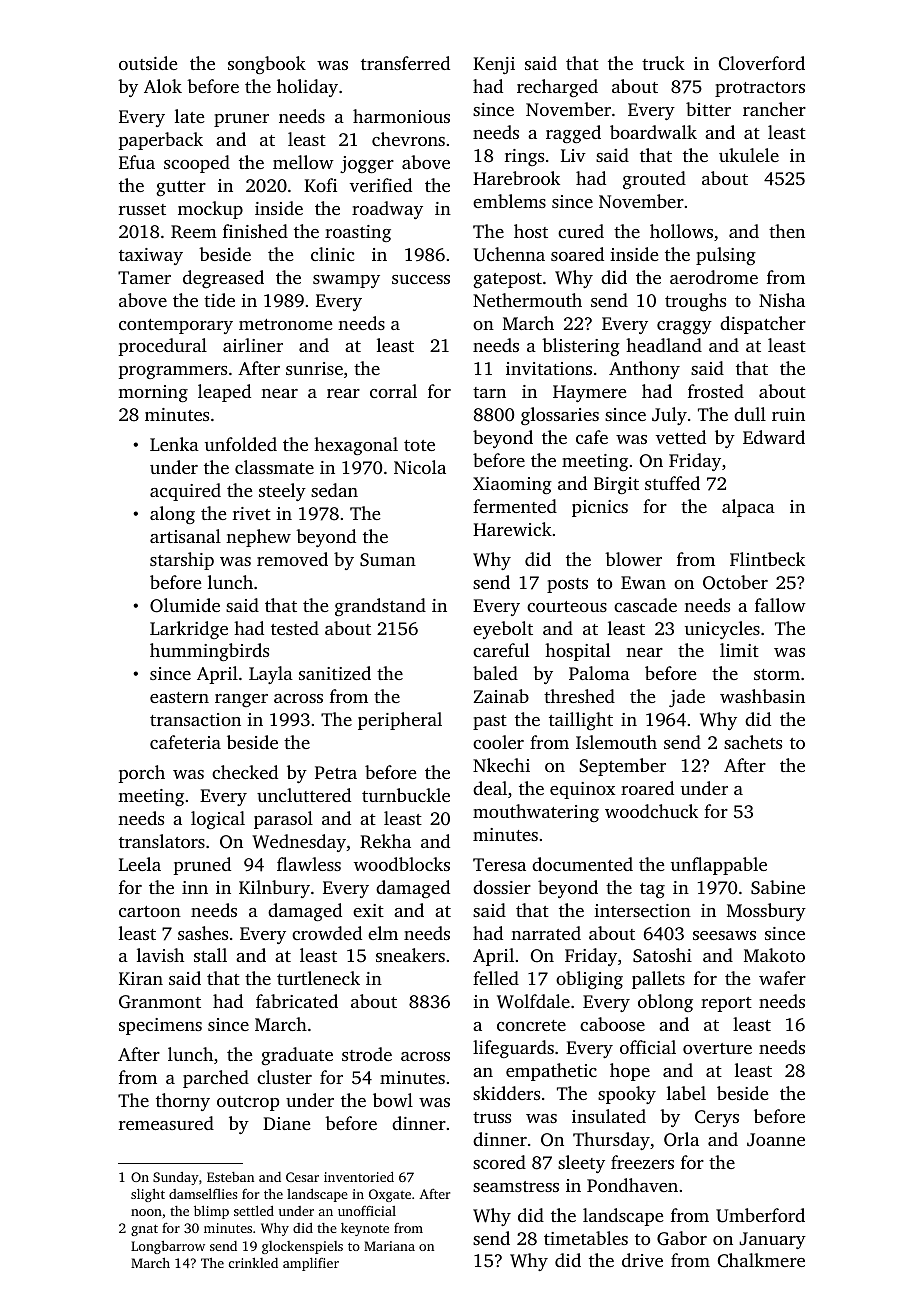 The image size is (924, 1308). What do you see at coordinates (762, 63) in the image?
I see `Cloverford` at bounding box center [762, 63].
